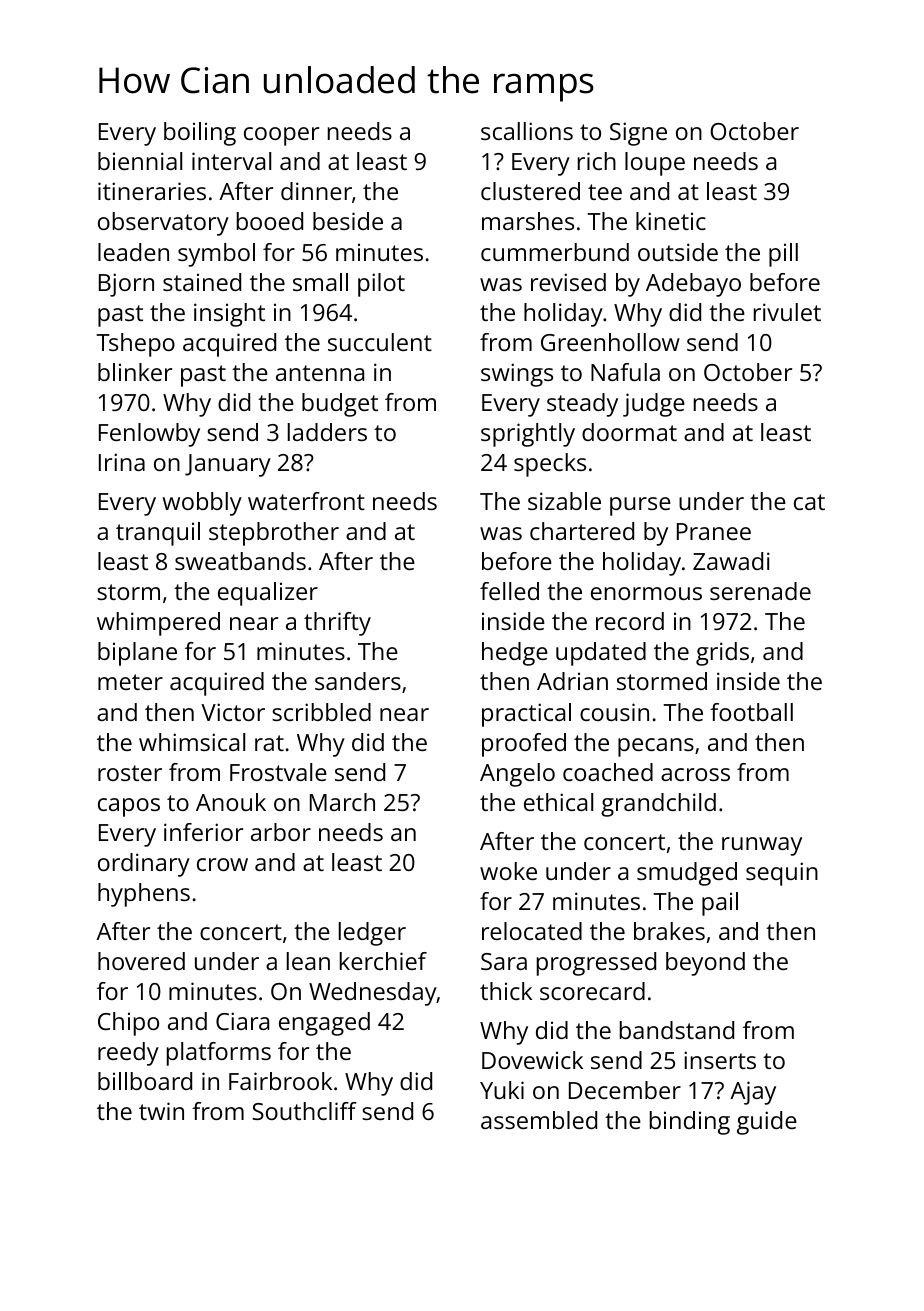  I want to click on tranquil, so click(158, 534).
